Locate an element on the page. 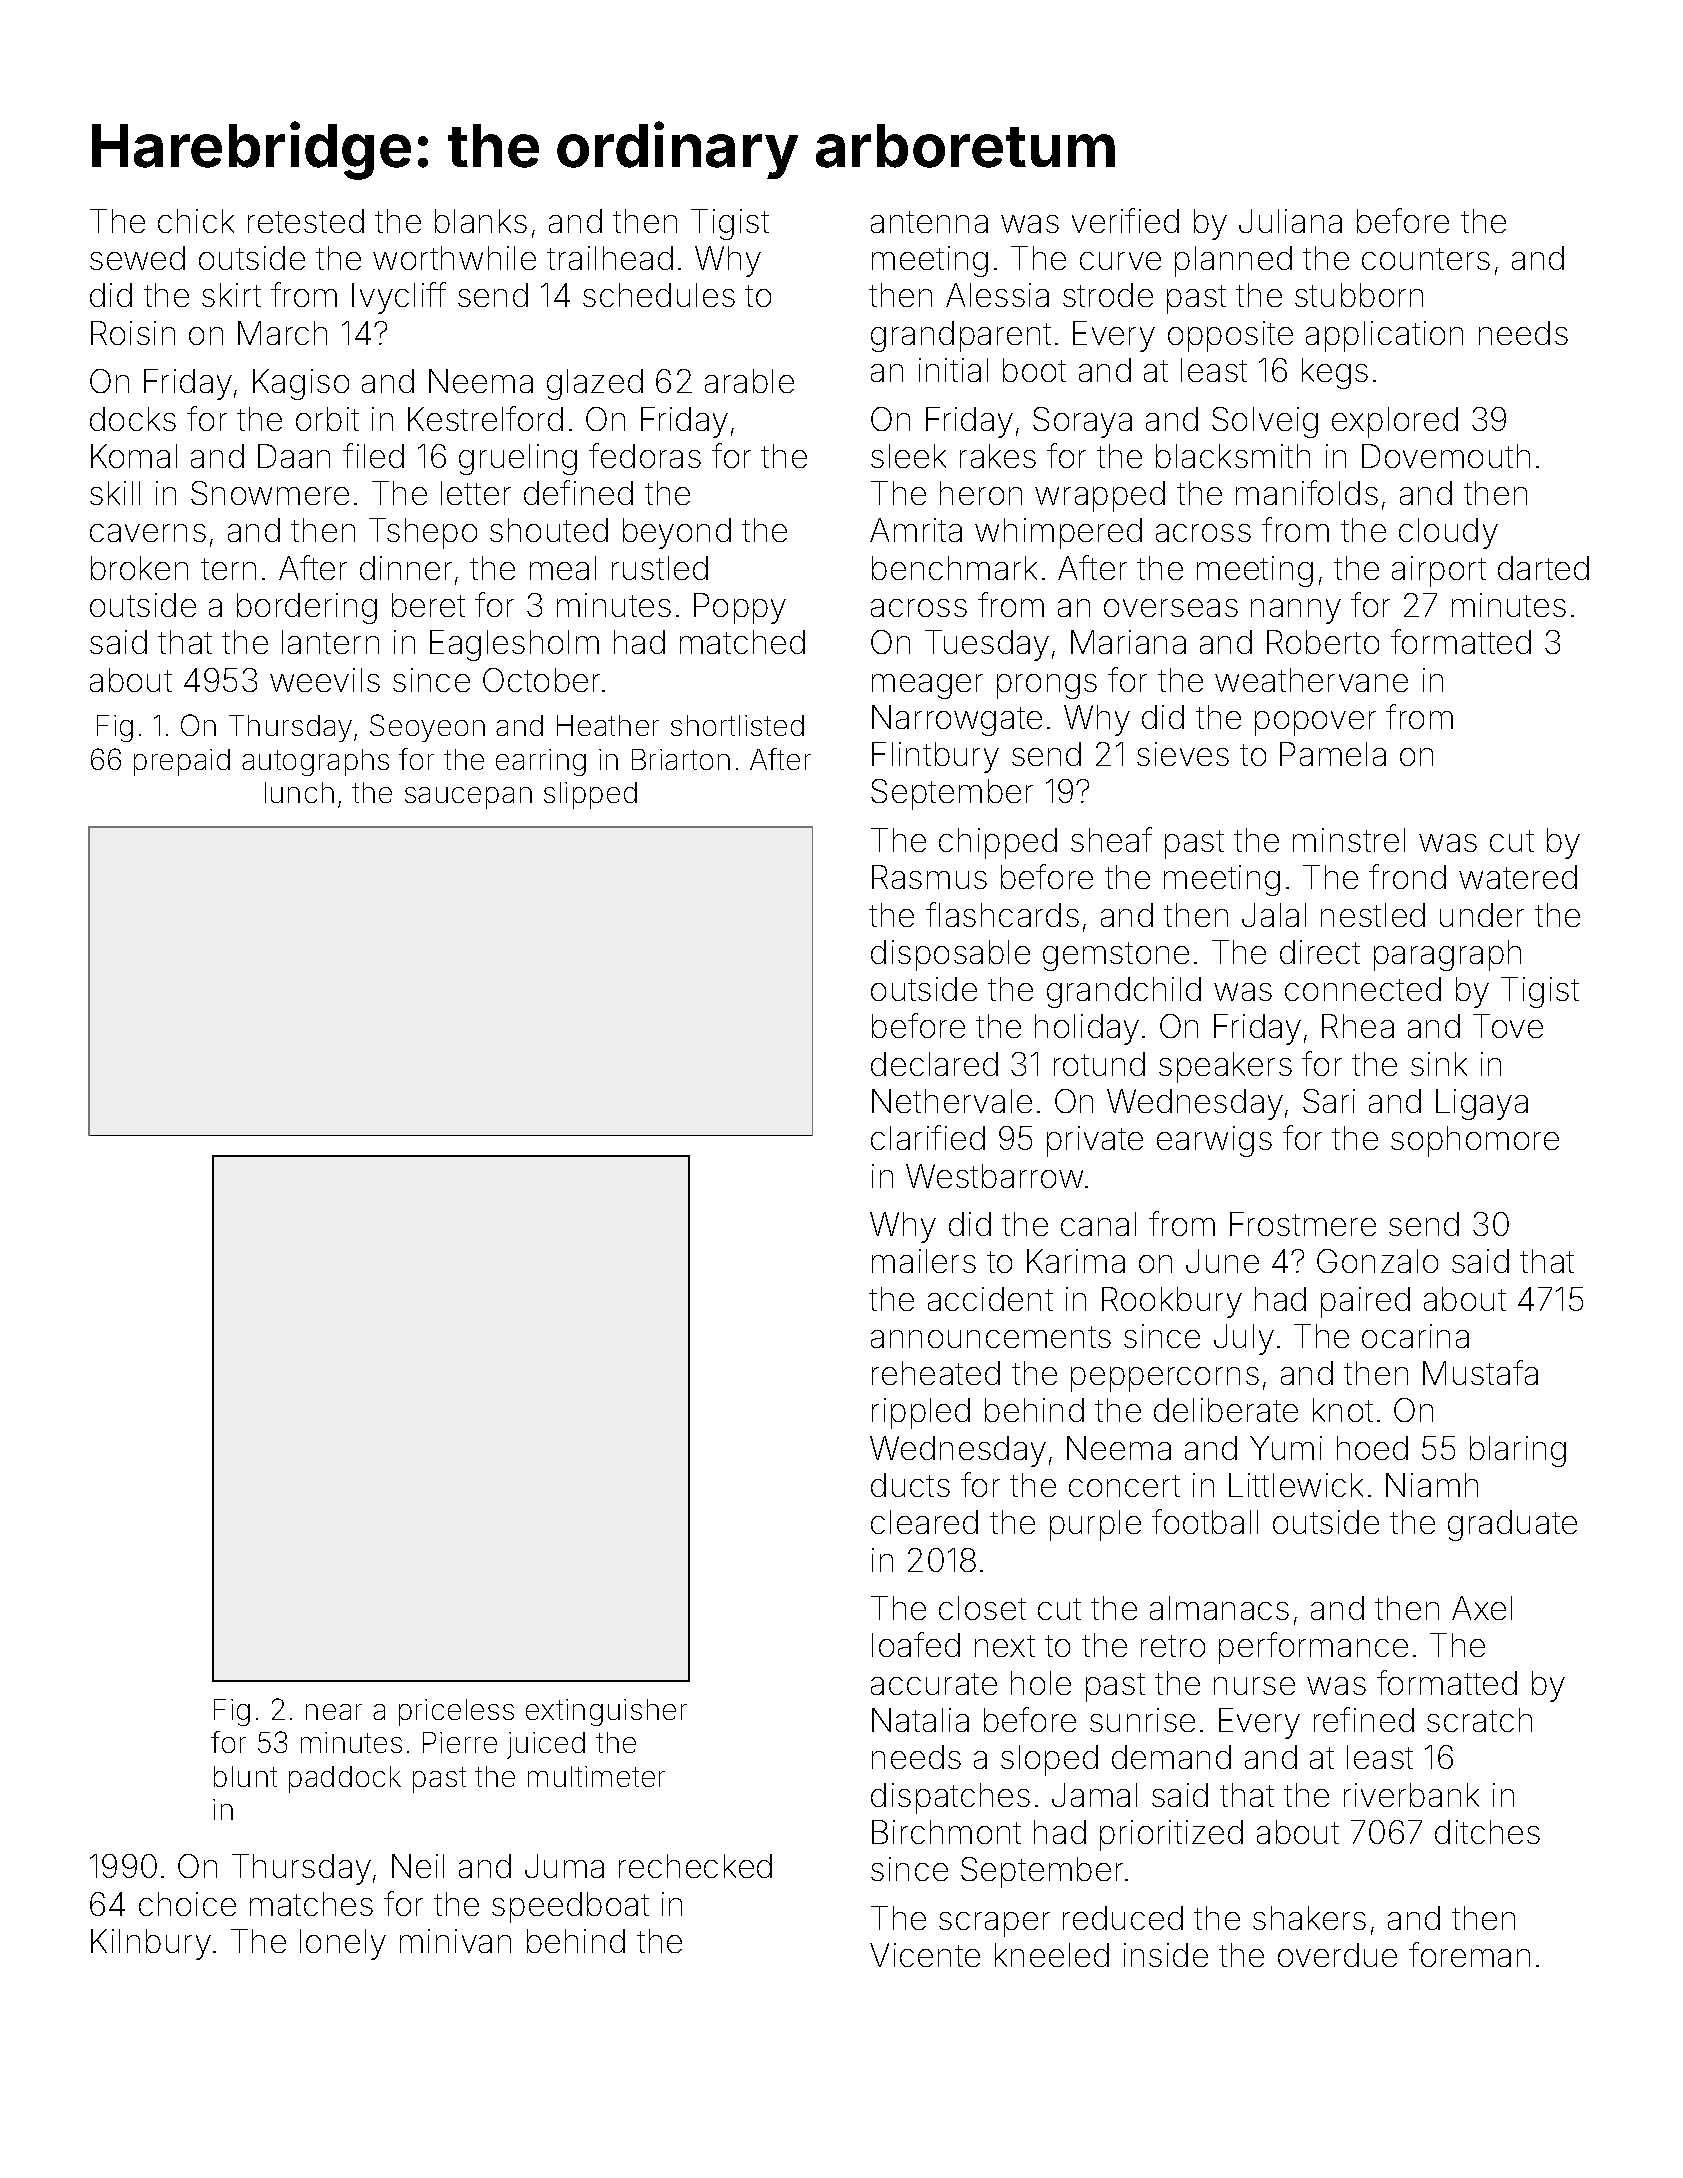  shortlisted is located at coordinates (737, 725).
